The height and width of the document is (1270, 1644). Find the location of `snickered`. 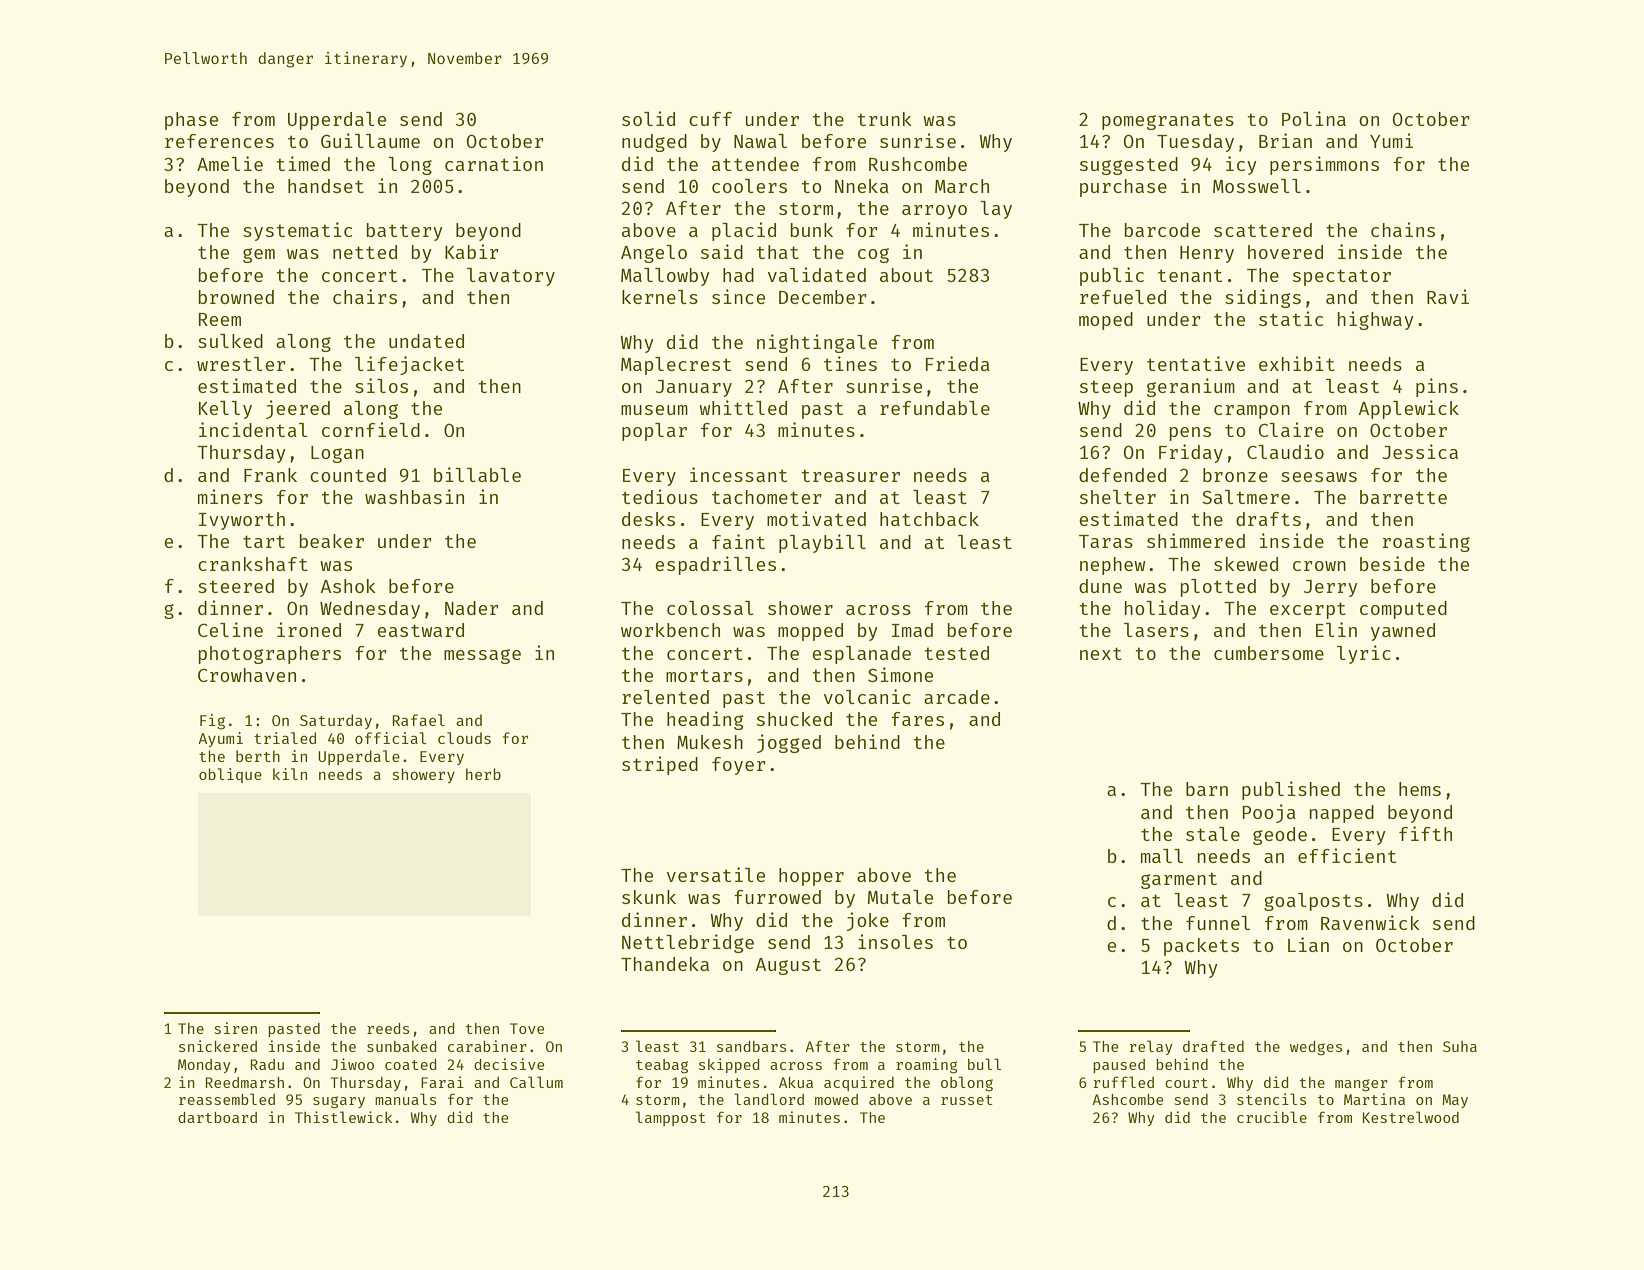

snickered is located at coordinates (218, 1046).
